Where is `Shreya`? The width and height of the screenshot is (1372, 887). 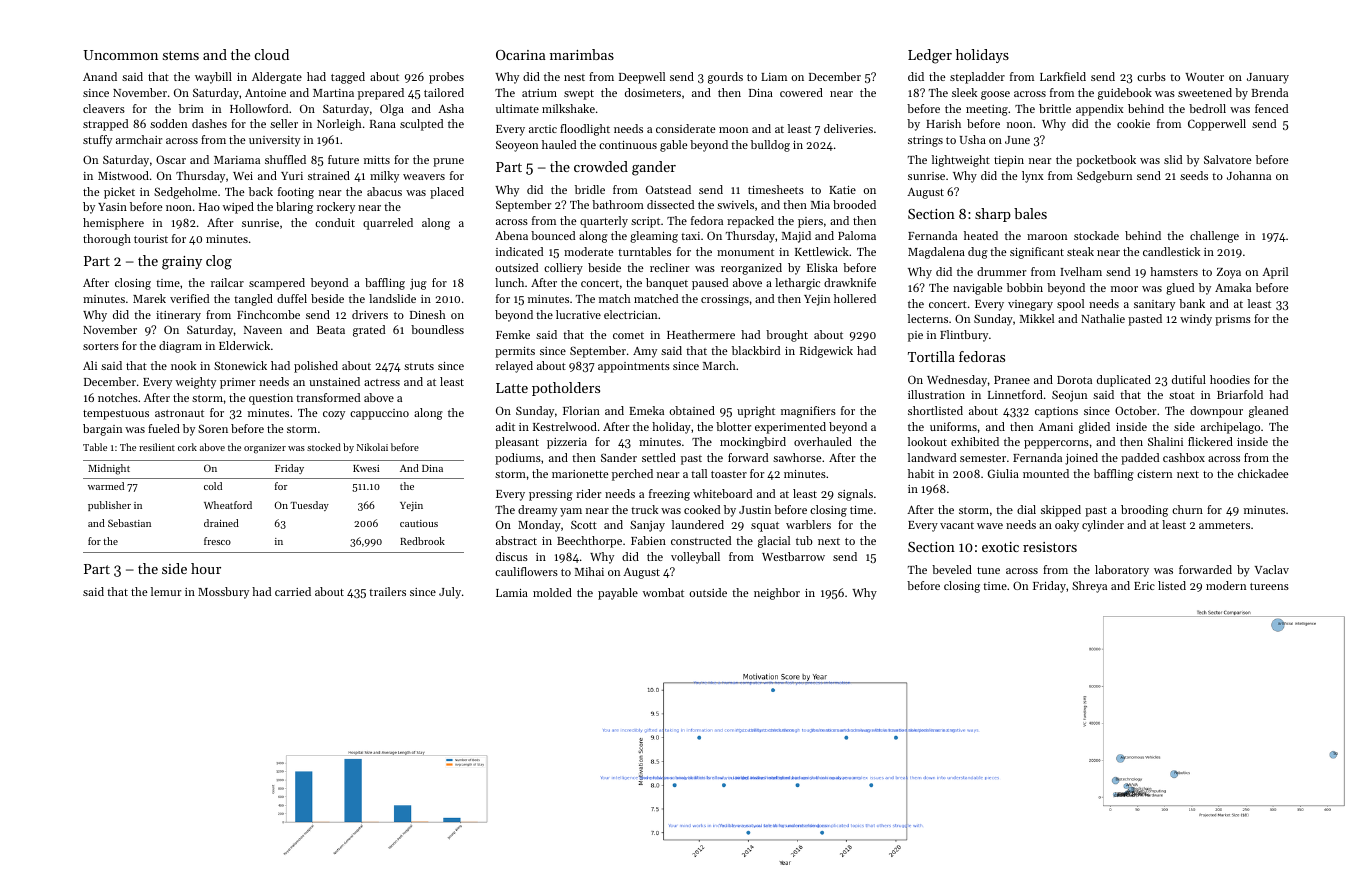
Shreya is located at coordinates (1089, 587).
